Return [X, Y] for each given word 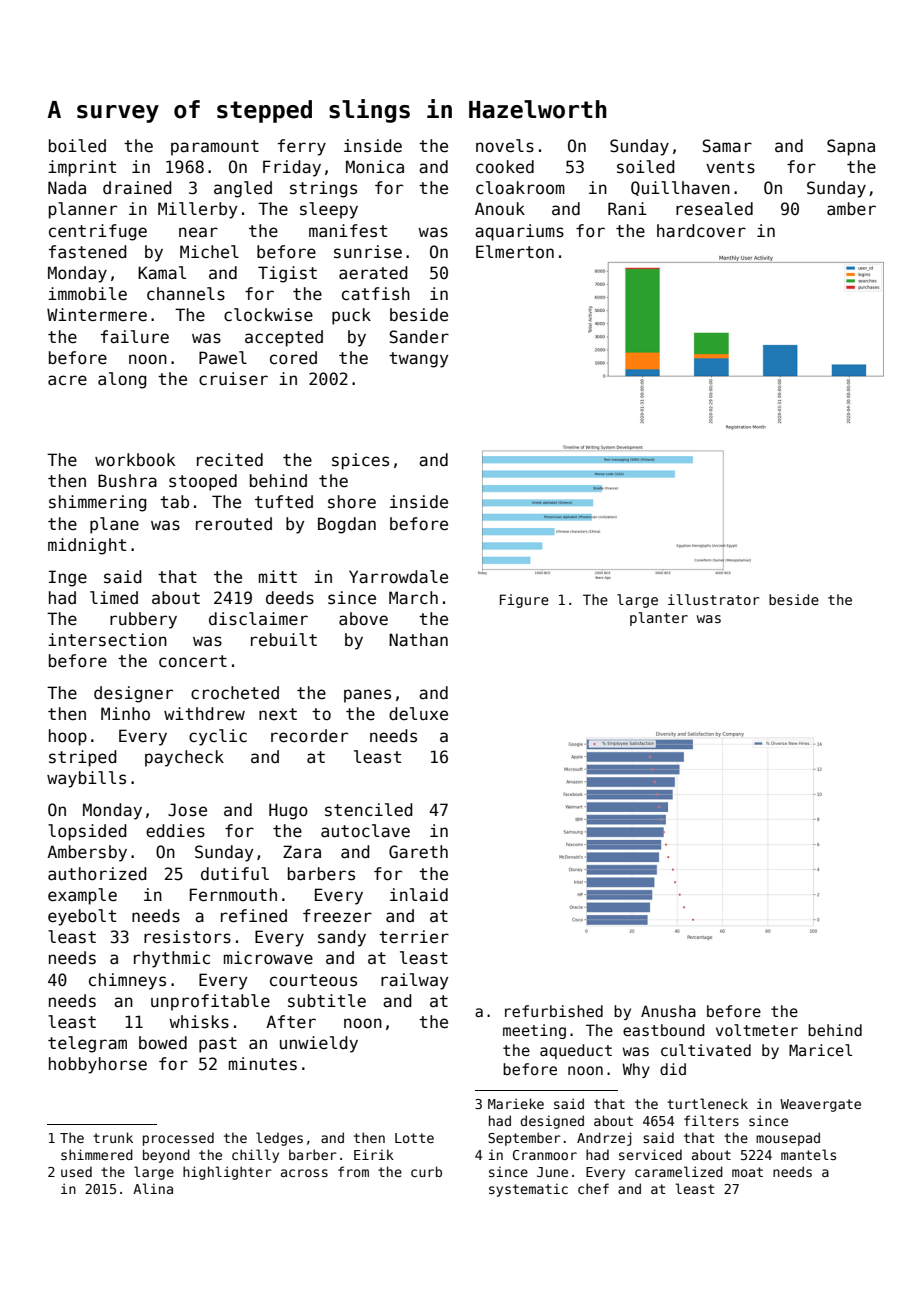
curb [426, 1171]
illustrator [713, 599]
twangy [418, 360]
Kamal [162, 273]
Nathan [418, 640]
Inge [68, 578]
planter [659, 619]
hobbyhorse [98, 1065]
